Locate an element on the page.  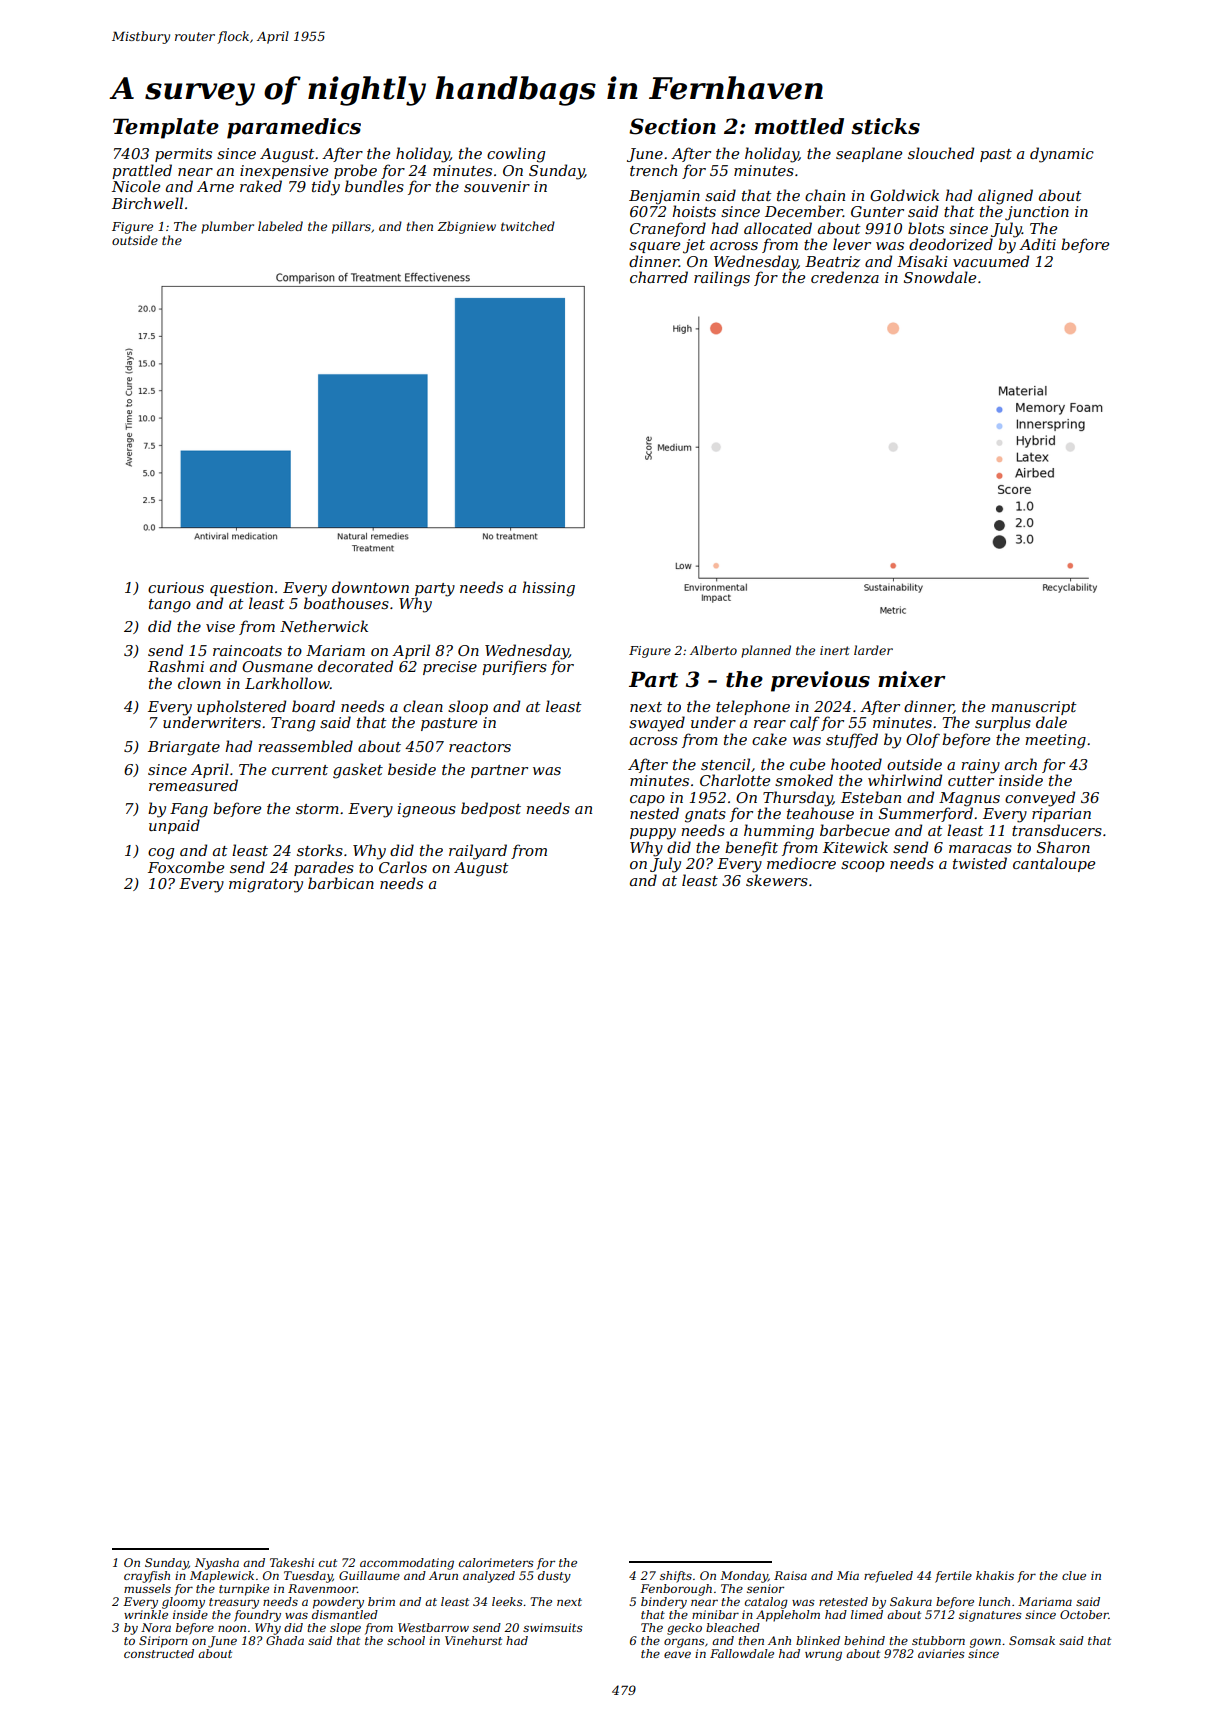
bedpost is located at coordinates (491, 809).
